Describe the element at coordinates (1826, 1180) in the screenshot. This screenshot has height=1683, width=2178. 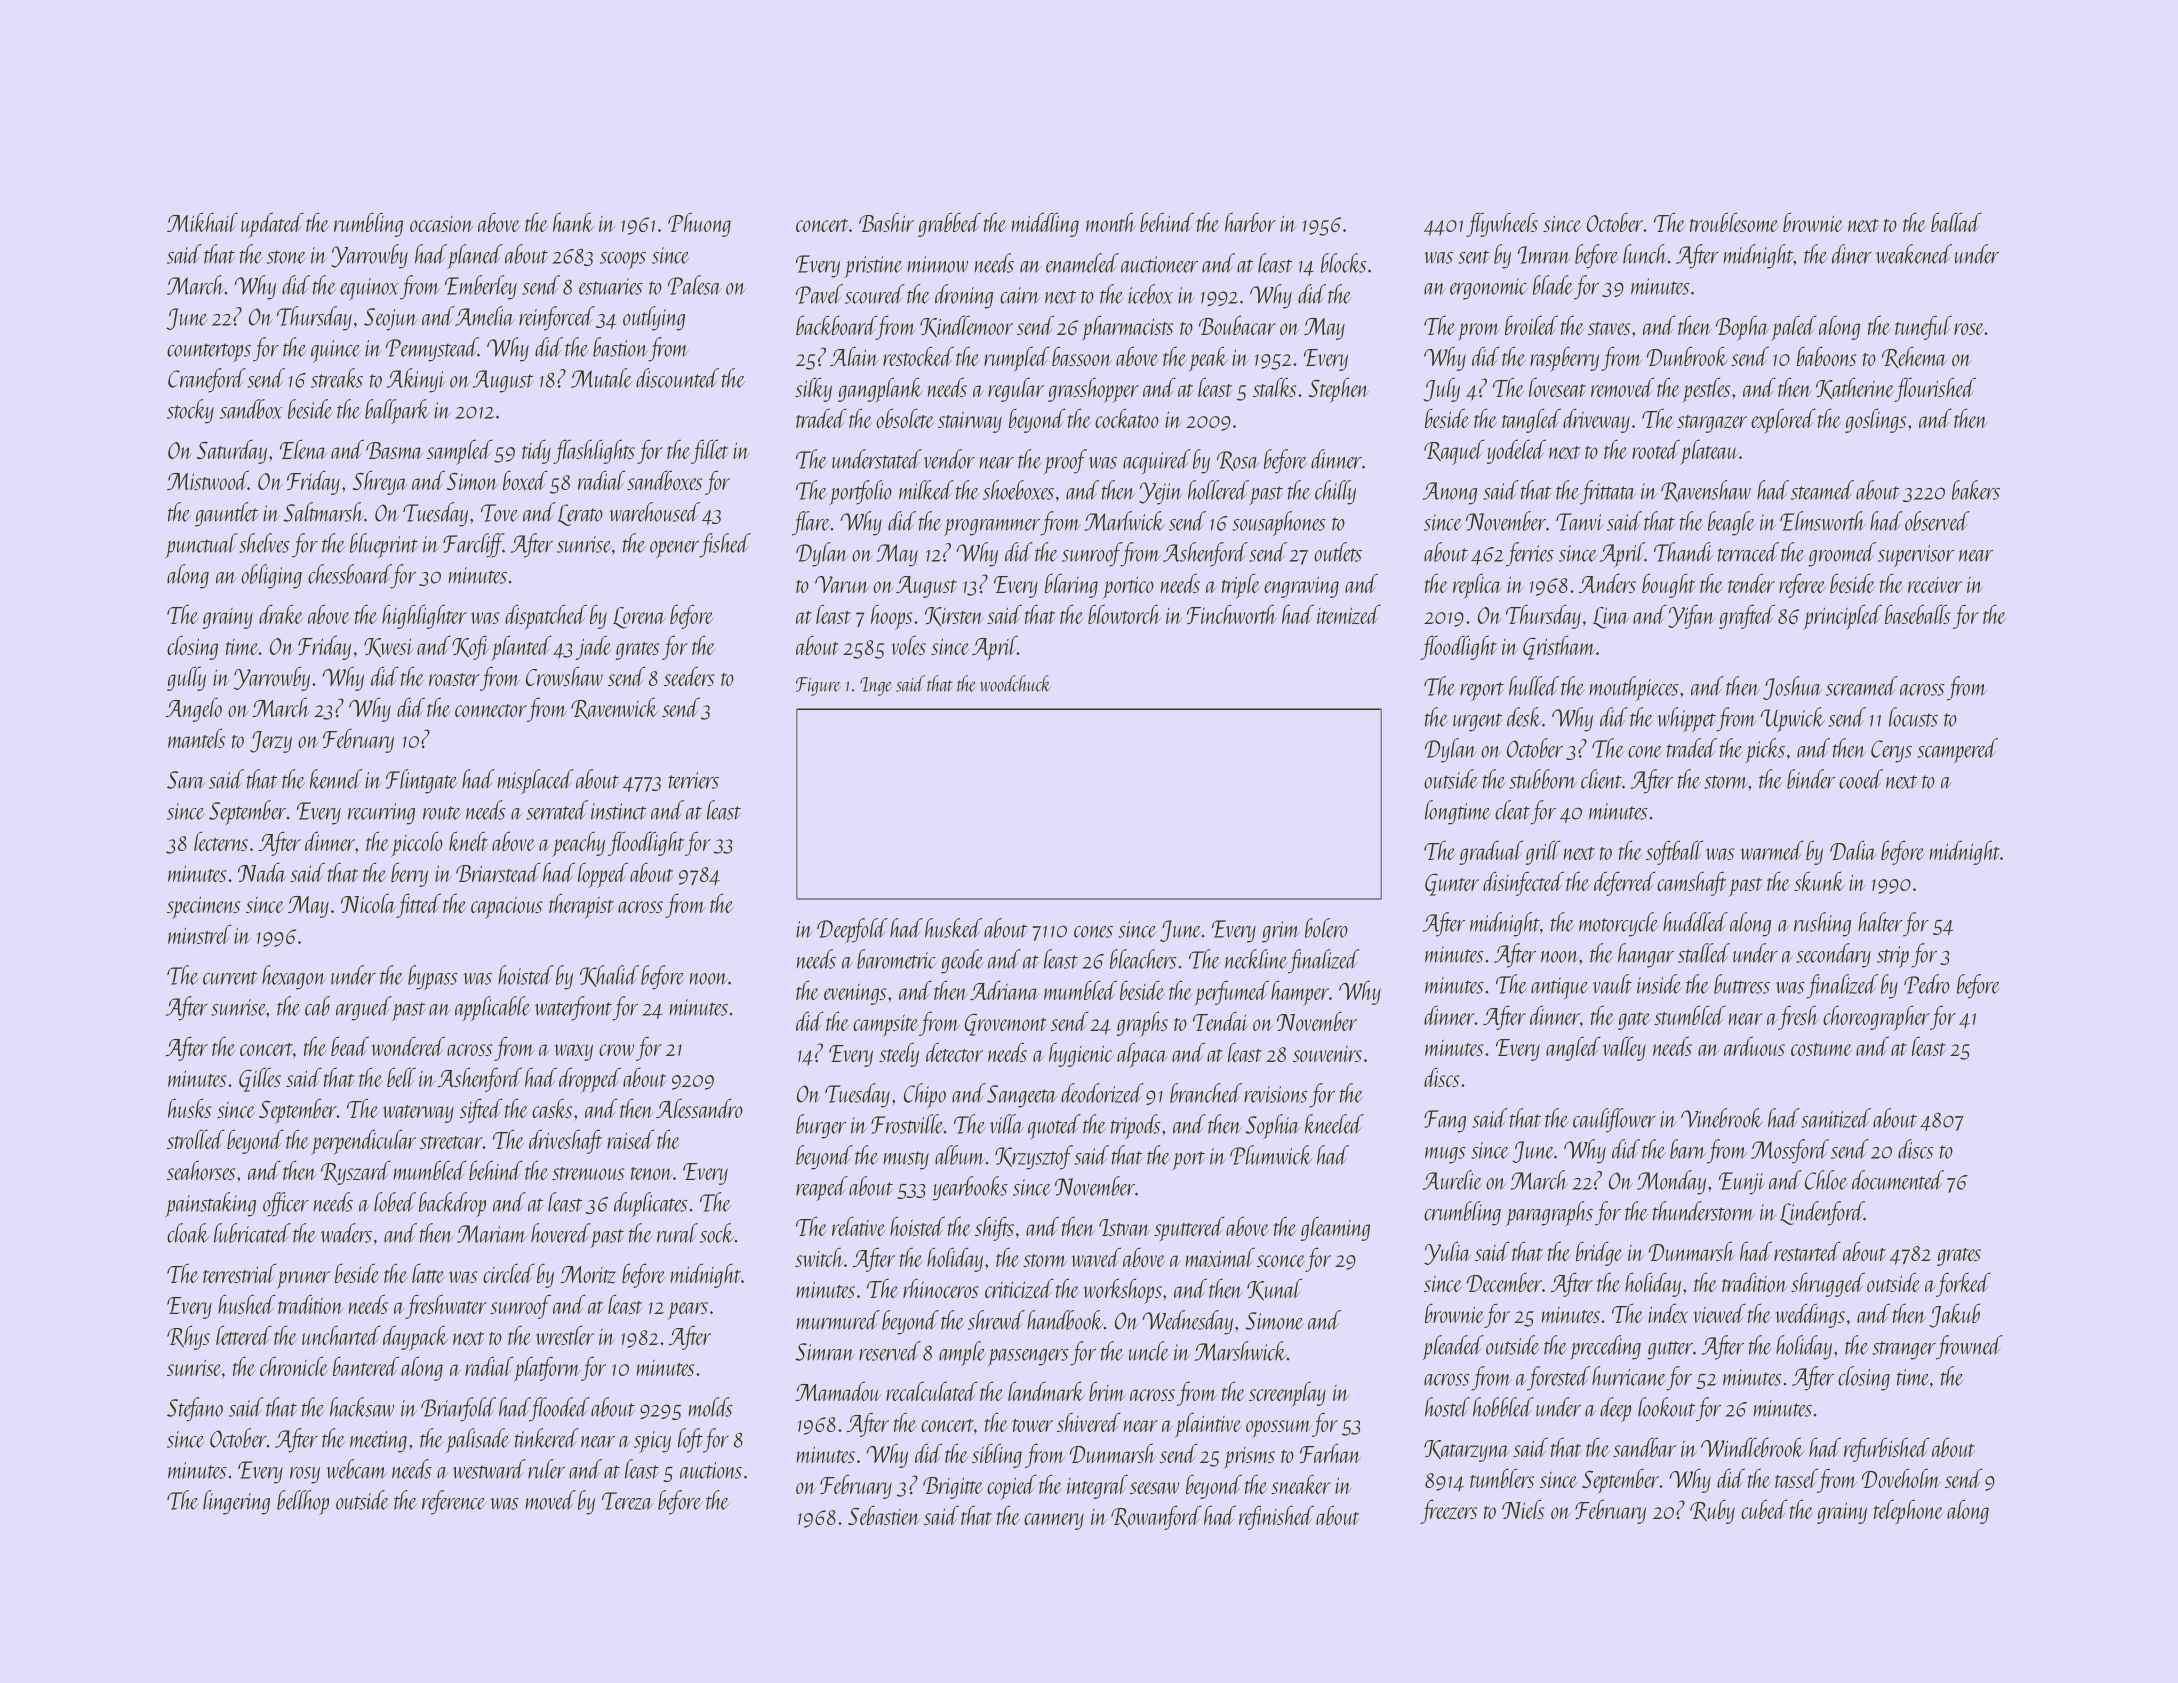
I see `Chloe` at that location.
